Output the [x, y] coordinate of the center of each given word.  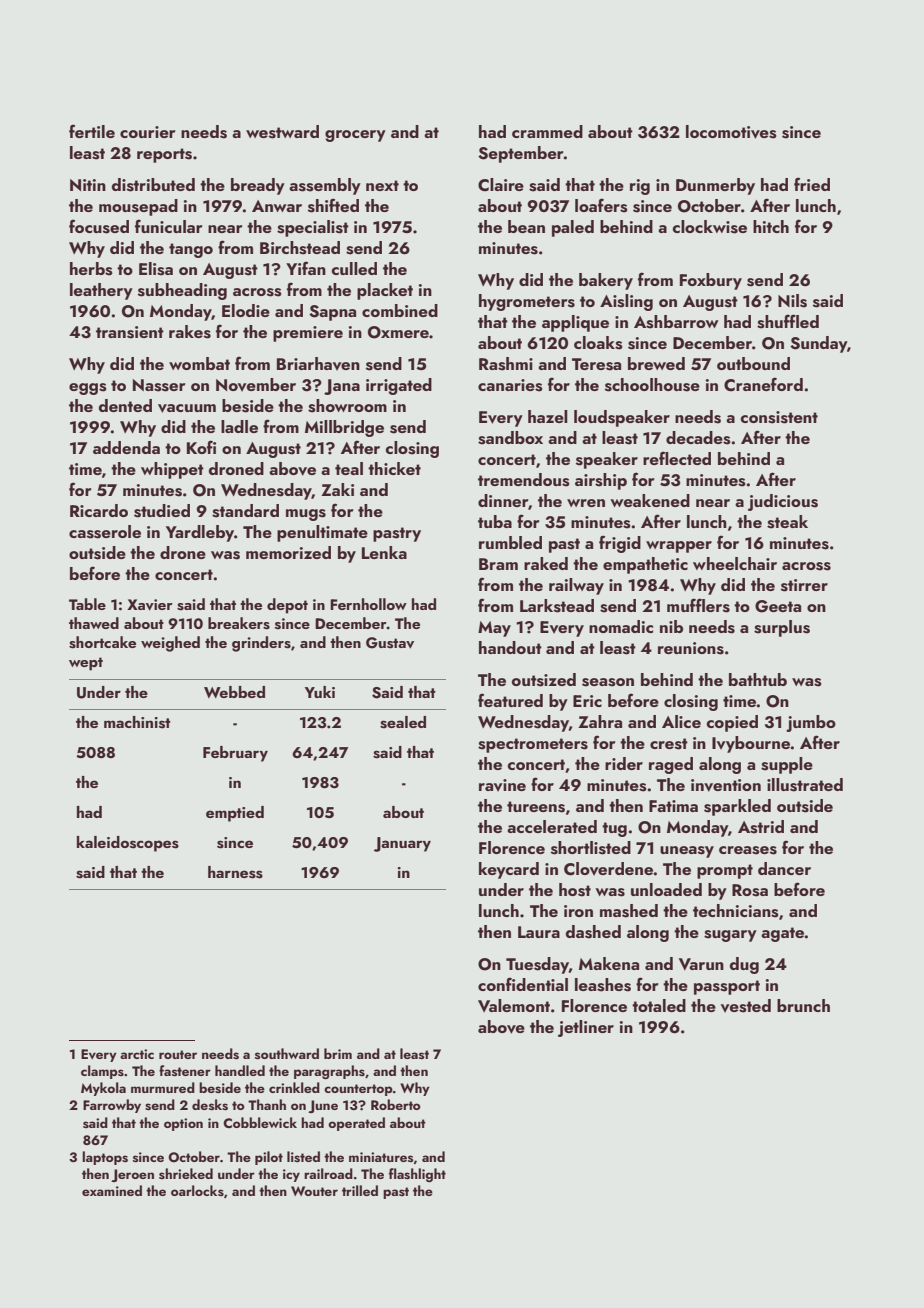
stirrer [804, 585]
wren [586, 503]
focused [99, 226]
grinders [261, 644]
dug [744, 965]
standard [245, 511]
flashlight [417, 1175]
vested [746, 1006]
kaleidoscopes [128, 844]
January [402, 844]
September [521, 154]
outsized [544, 680]
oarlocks [197, 1190]
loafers [601, 205]
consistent [779, 417]
